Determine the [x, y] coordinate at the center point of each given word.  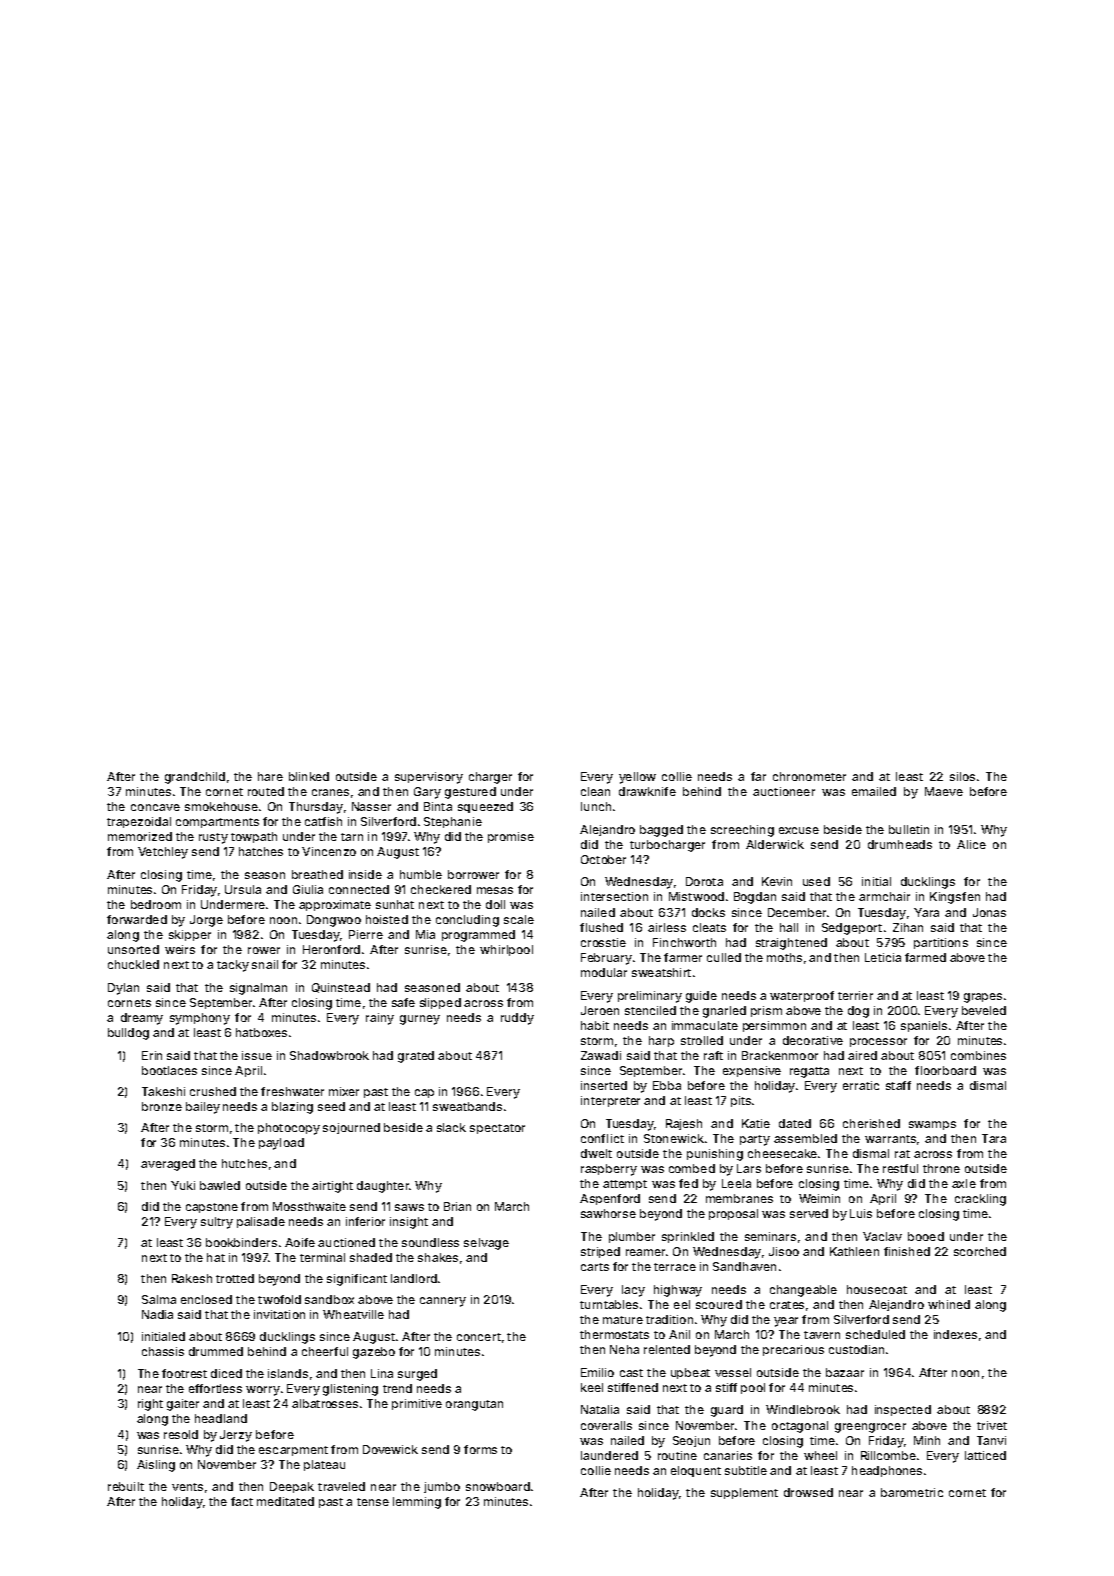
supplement [744, 1493]
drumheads [900, 844]
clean [595, 791]
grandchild [195, 778]
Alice [971, 844]
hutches [244, 1163]
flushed [601, 927]
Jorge [206, 921]
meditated [285, 1501]
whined [949, 1304]
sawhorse [608, 1213]
